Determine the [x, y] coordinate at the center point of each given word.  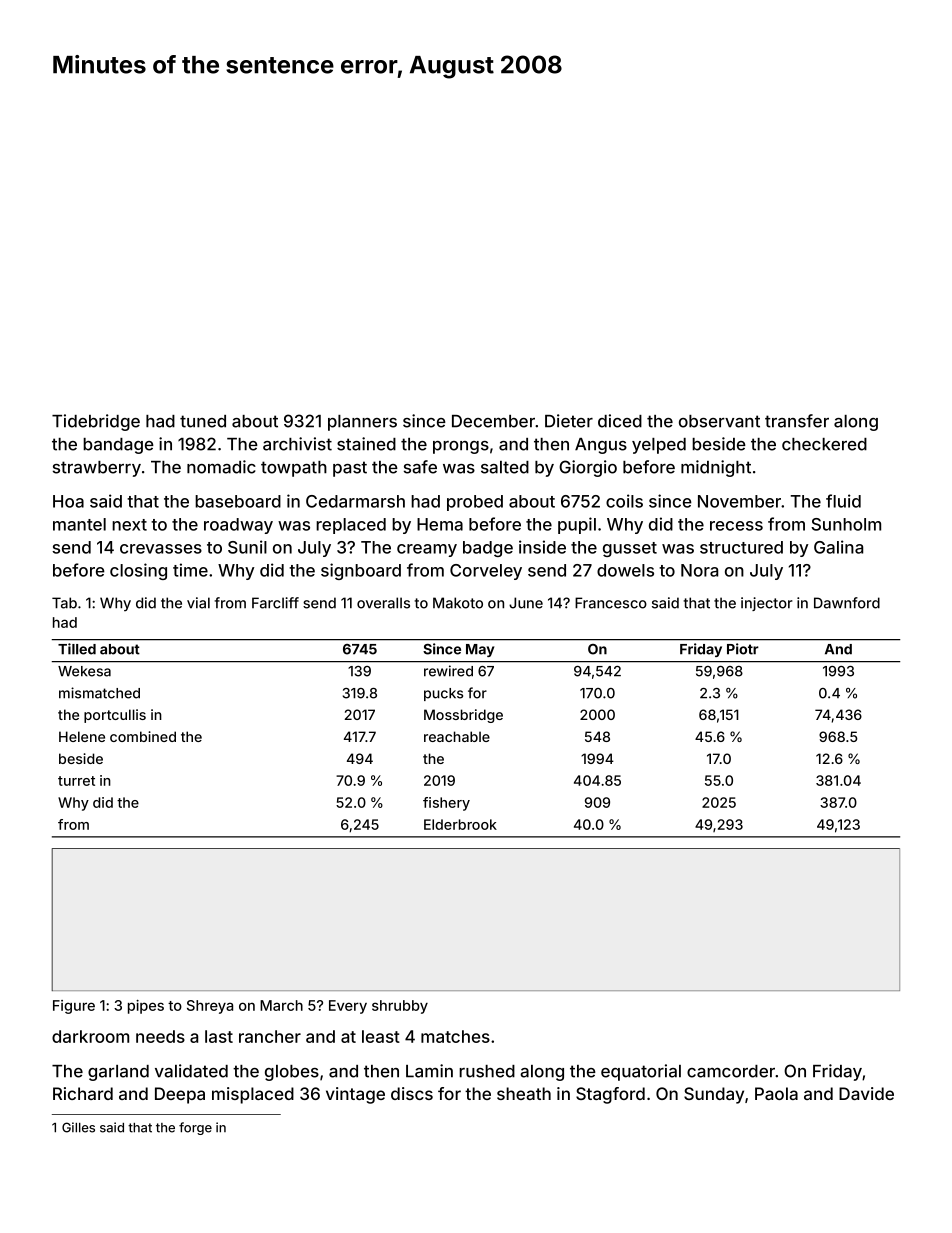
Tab [64, 603]
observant [719, 421]
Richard [83, 1093]
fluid [843, 501]
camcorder [731, 1071]
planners [362, 423]
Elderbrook [460, 824]
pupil [577, 525]
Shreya [210, 1007]
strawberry [97, 469]
